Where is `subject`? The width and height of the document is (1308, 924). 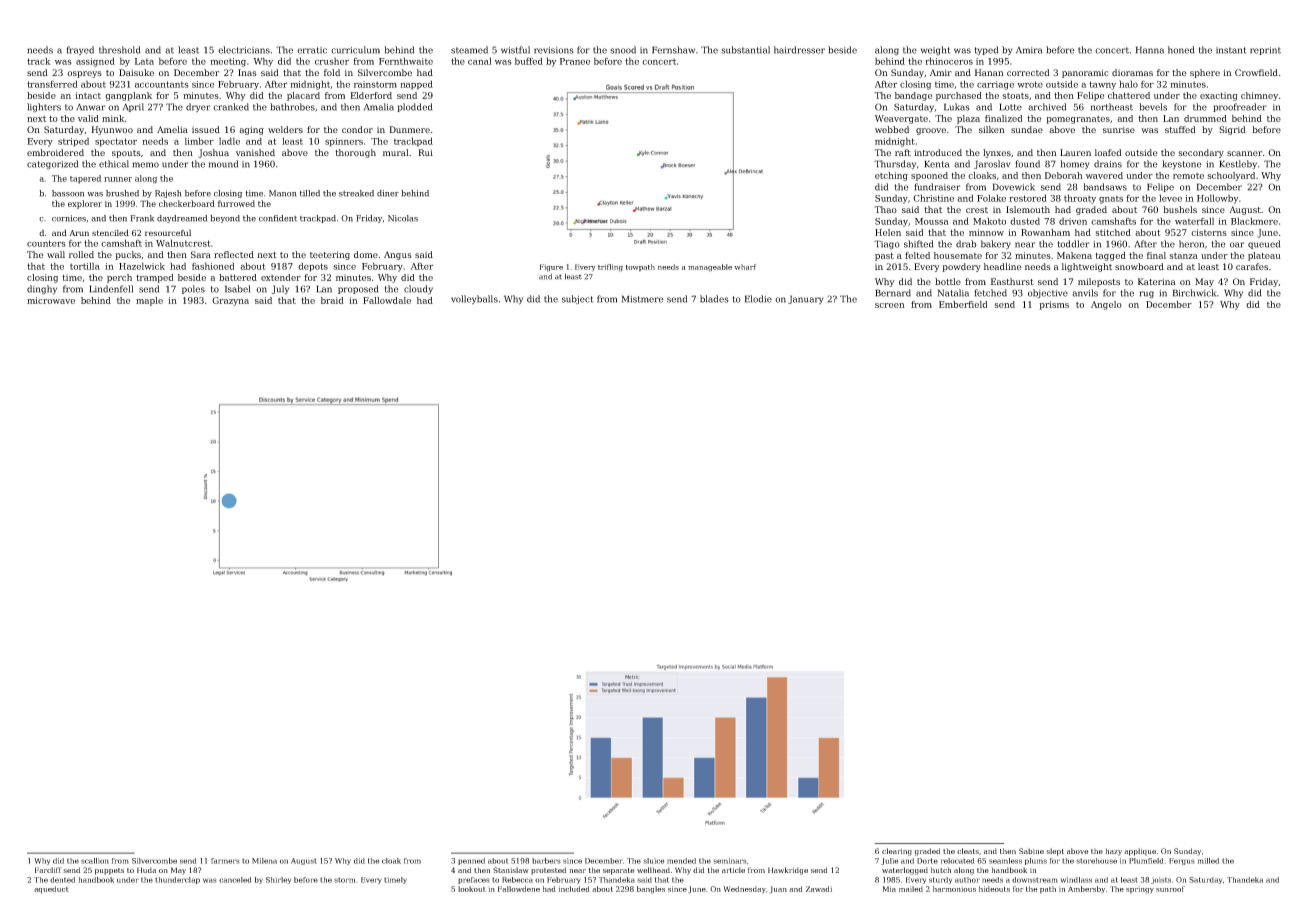
subject is located at coordinates (578, 299).
